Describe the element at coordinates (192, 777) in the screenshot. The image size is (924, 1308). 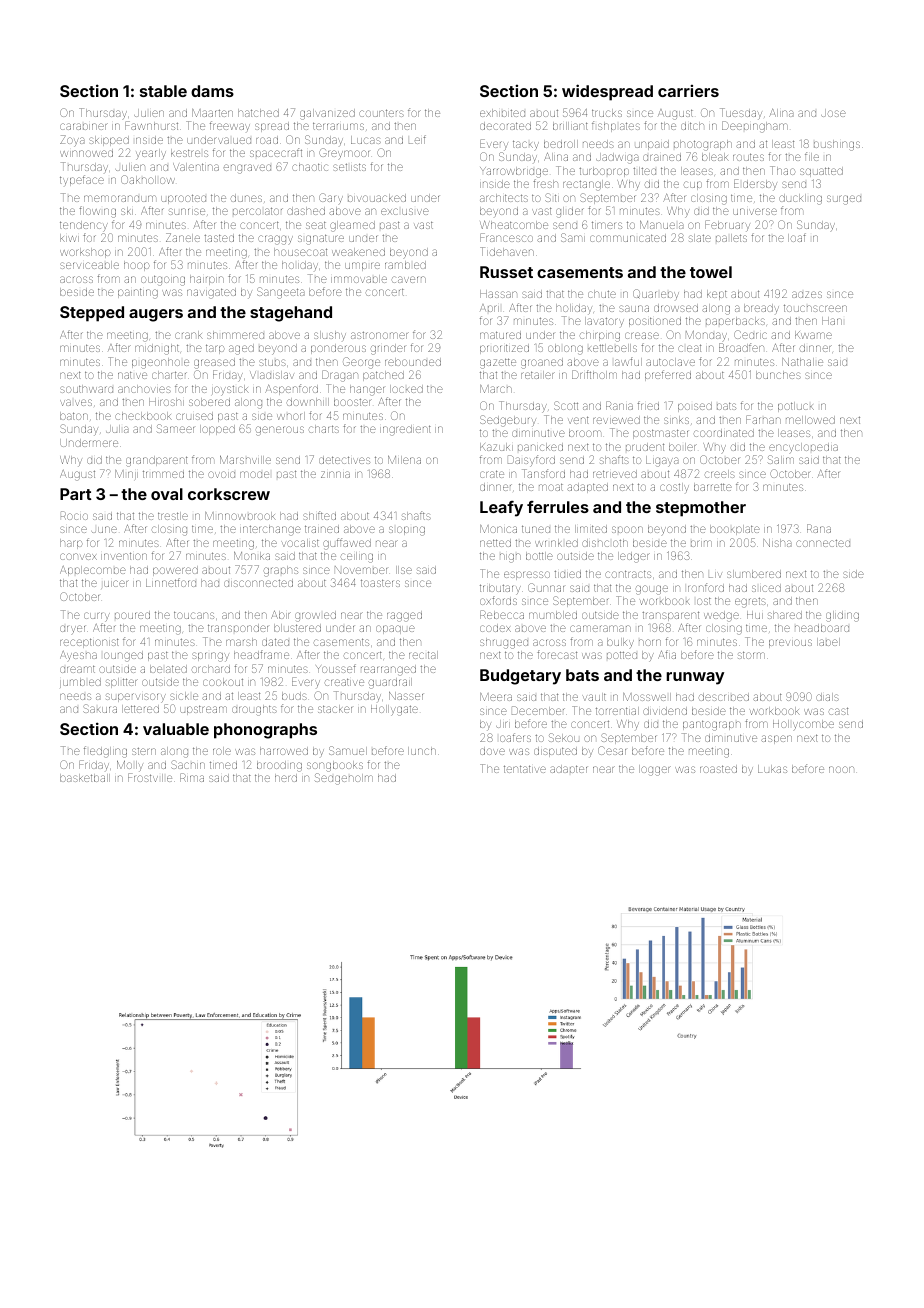
I see `Rima` at that location.
